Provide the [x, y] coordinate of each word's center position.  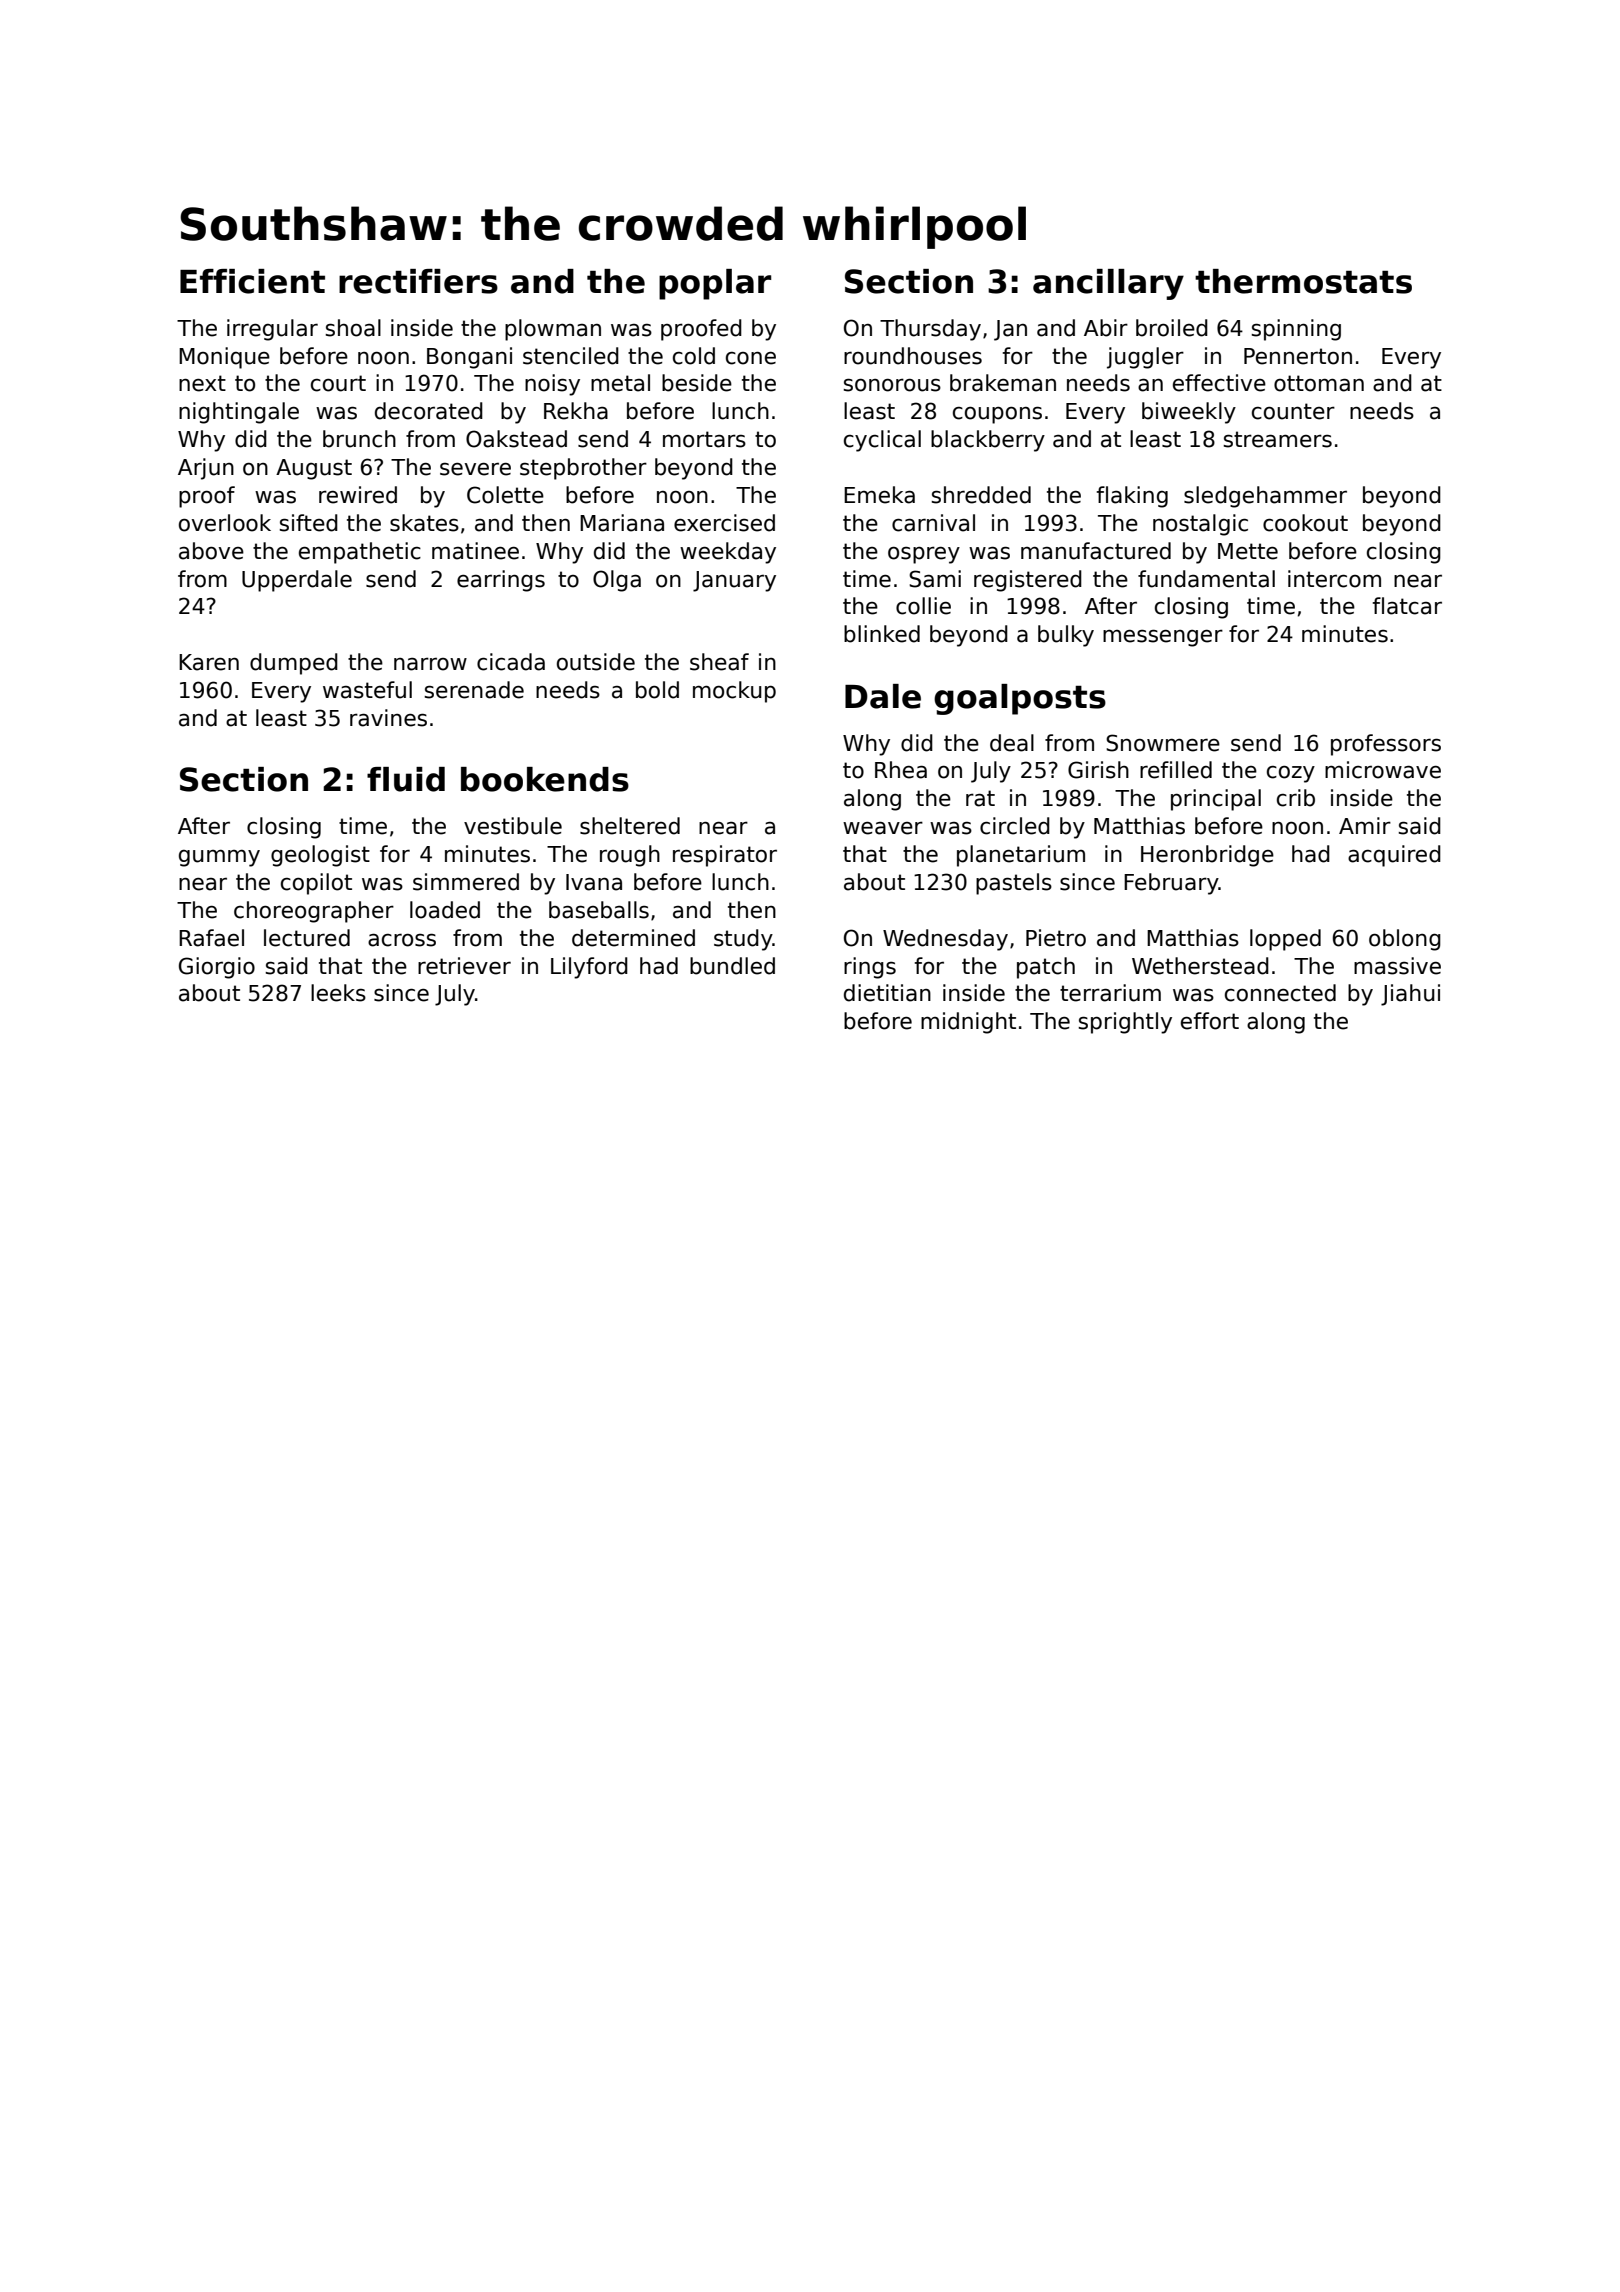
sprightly [1125, 1023]
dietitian [887, 993]
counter [1293, 411]
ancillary [1108, 284]
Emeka [879, 495]
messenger [1163, 638]
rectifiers [418, 281]
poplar [715, 284]
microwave [1383, 770]
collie [923, 606]
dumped [294, 664]
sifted [309, 523]
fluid [406, 779]
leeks [338, 993]
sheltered [630, 826]
